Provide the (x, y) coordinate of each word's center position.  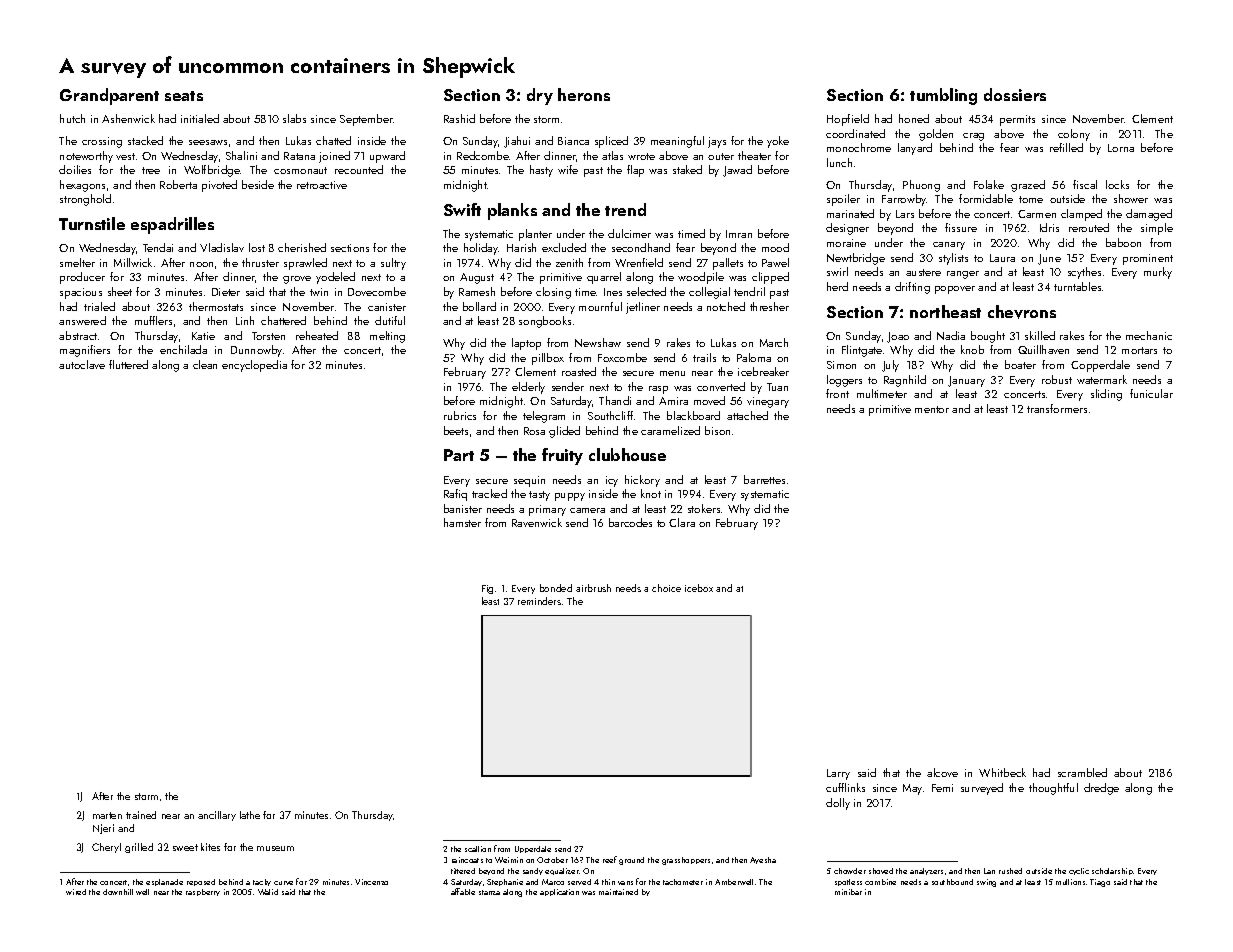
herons (584, 94)
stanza (489, 892)
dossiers (1015, 94)
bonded (556, 588)
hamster (462, 522)
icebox (699, 588)
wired (76, 892)
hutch (72, 118)
